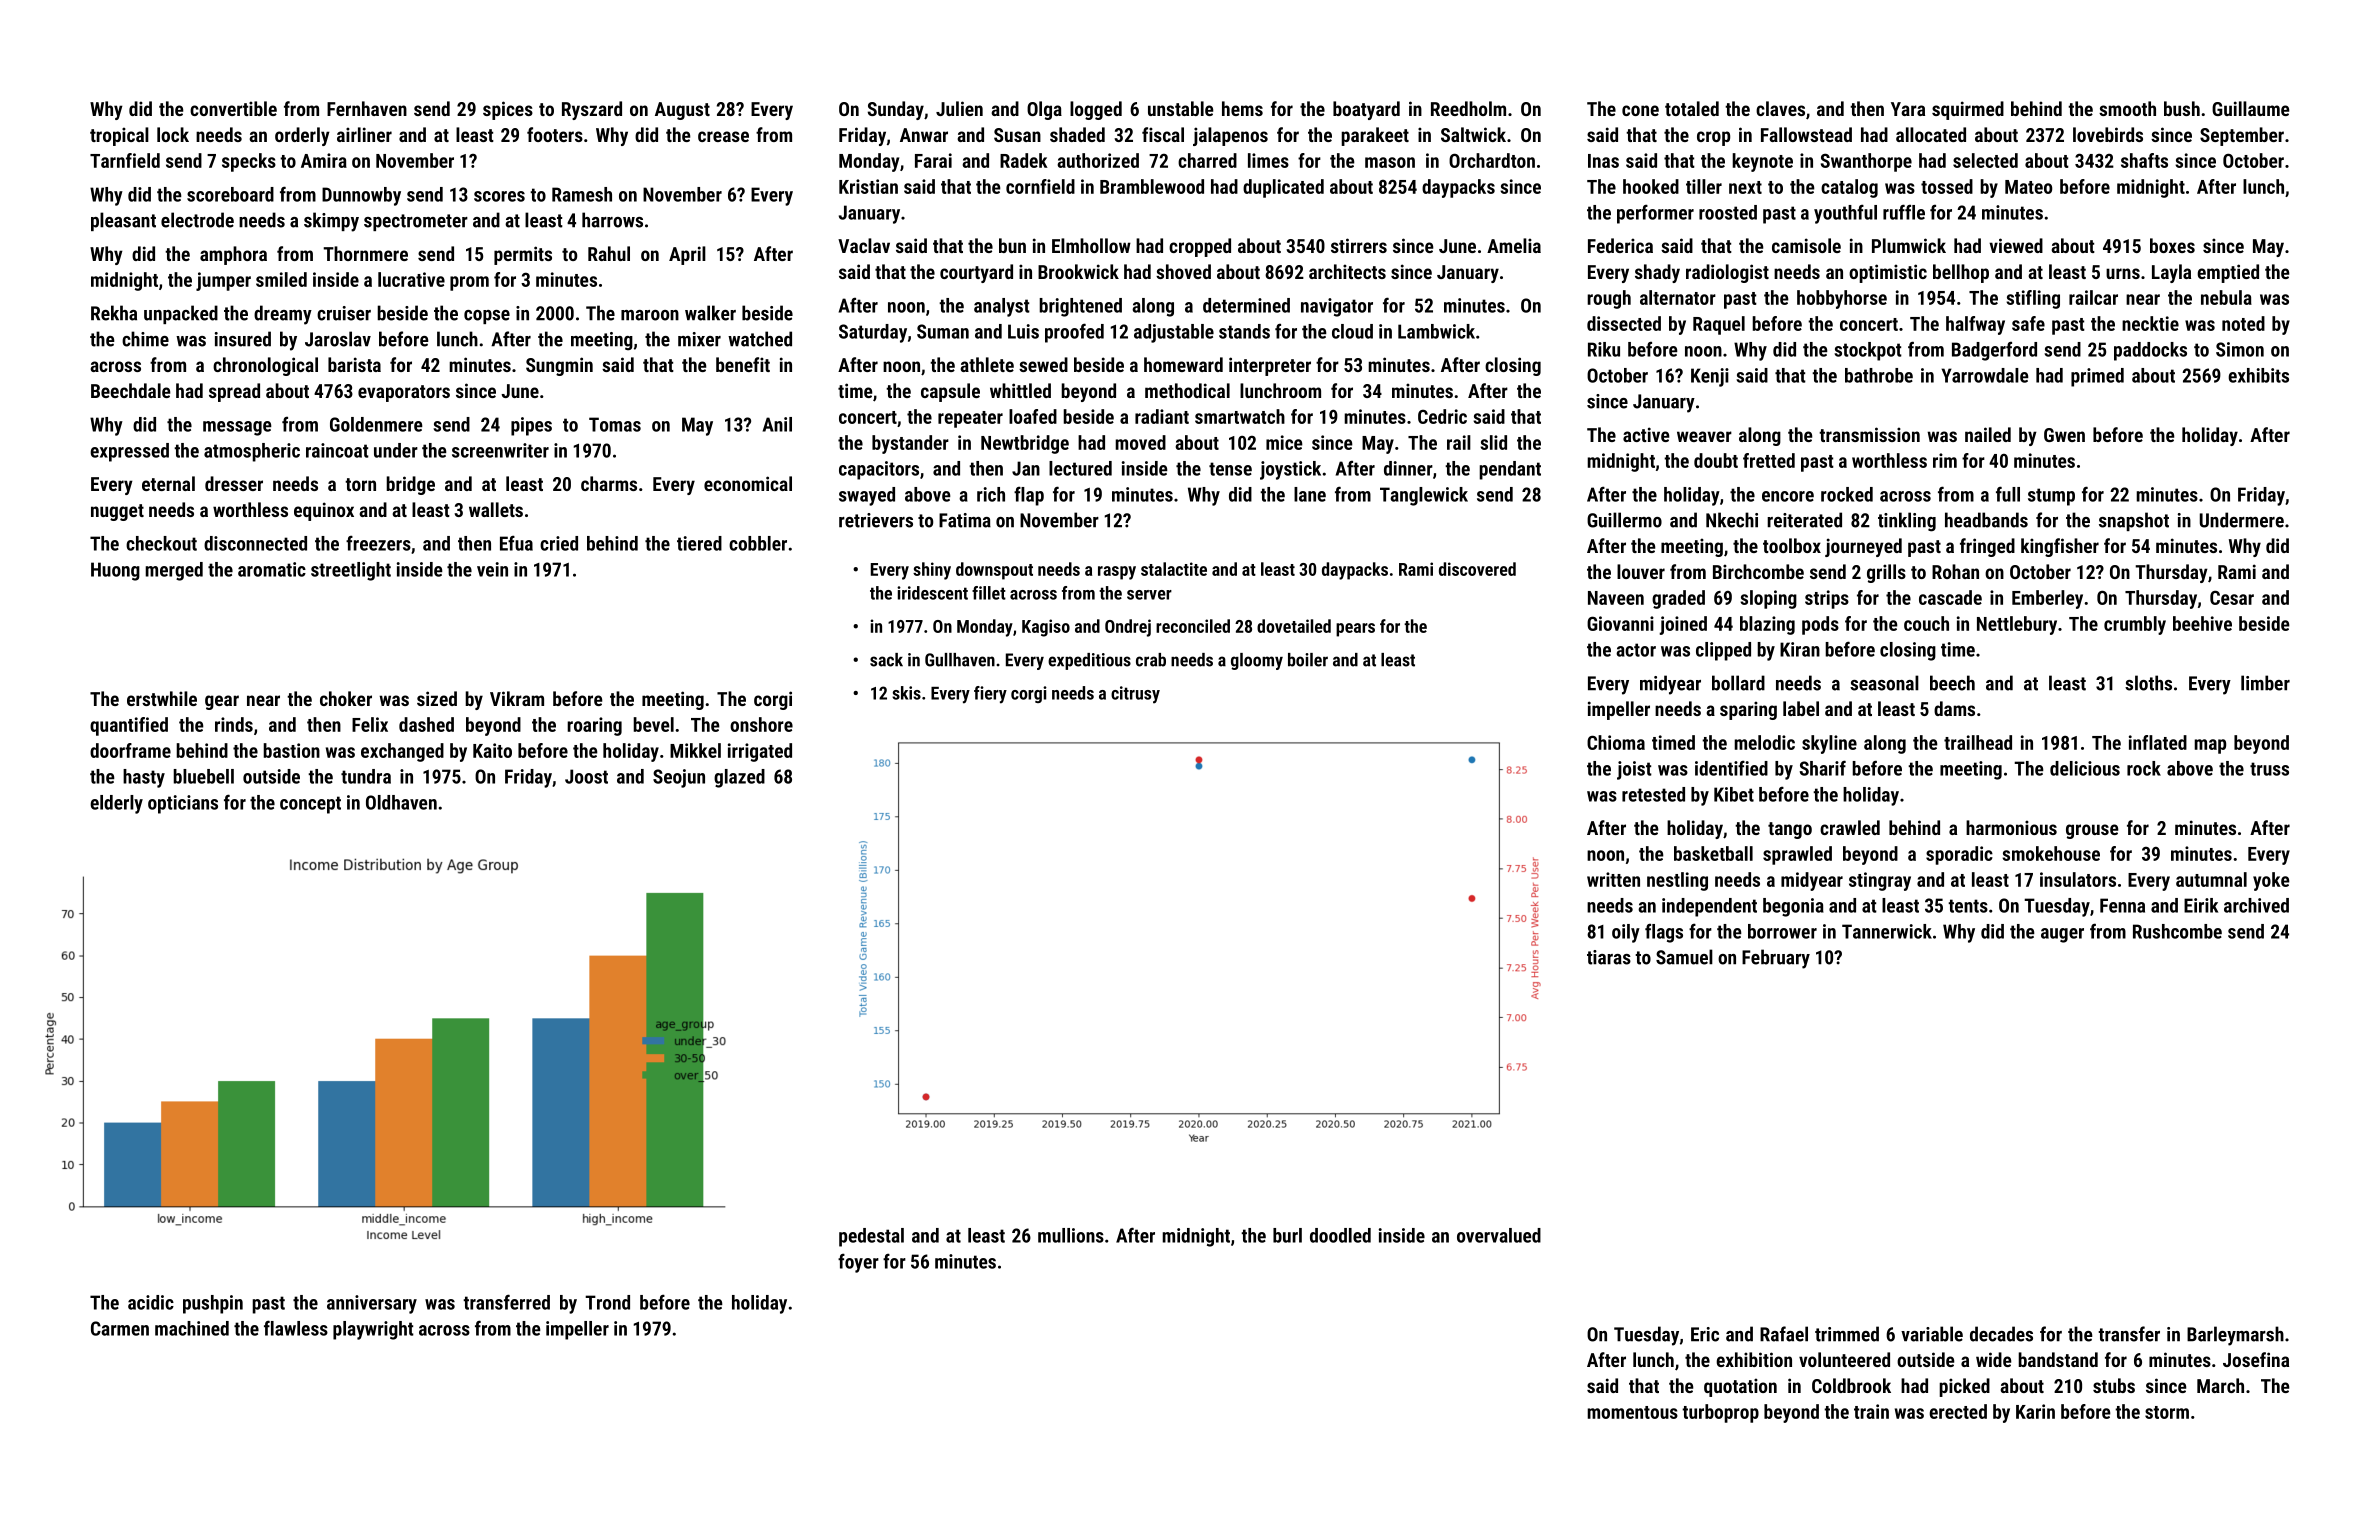 The image size is (2380, 1540). Describe the element at coordinates (213, 1304) in the screenshot. I see `pushpin` at that location.
